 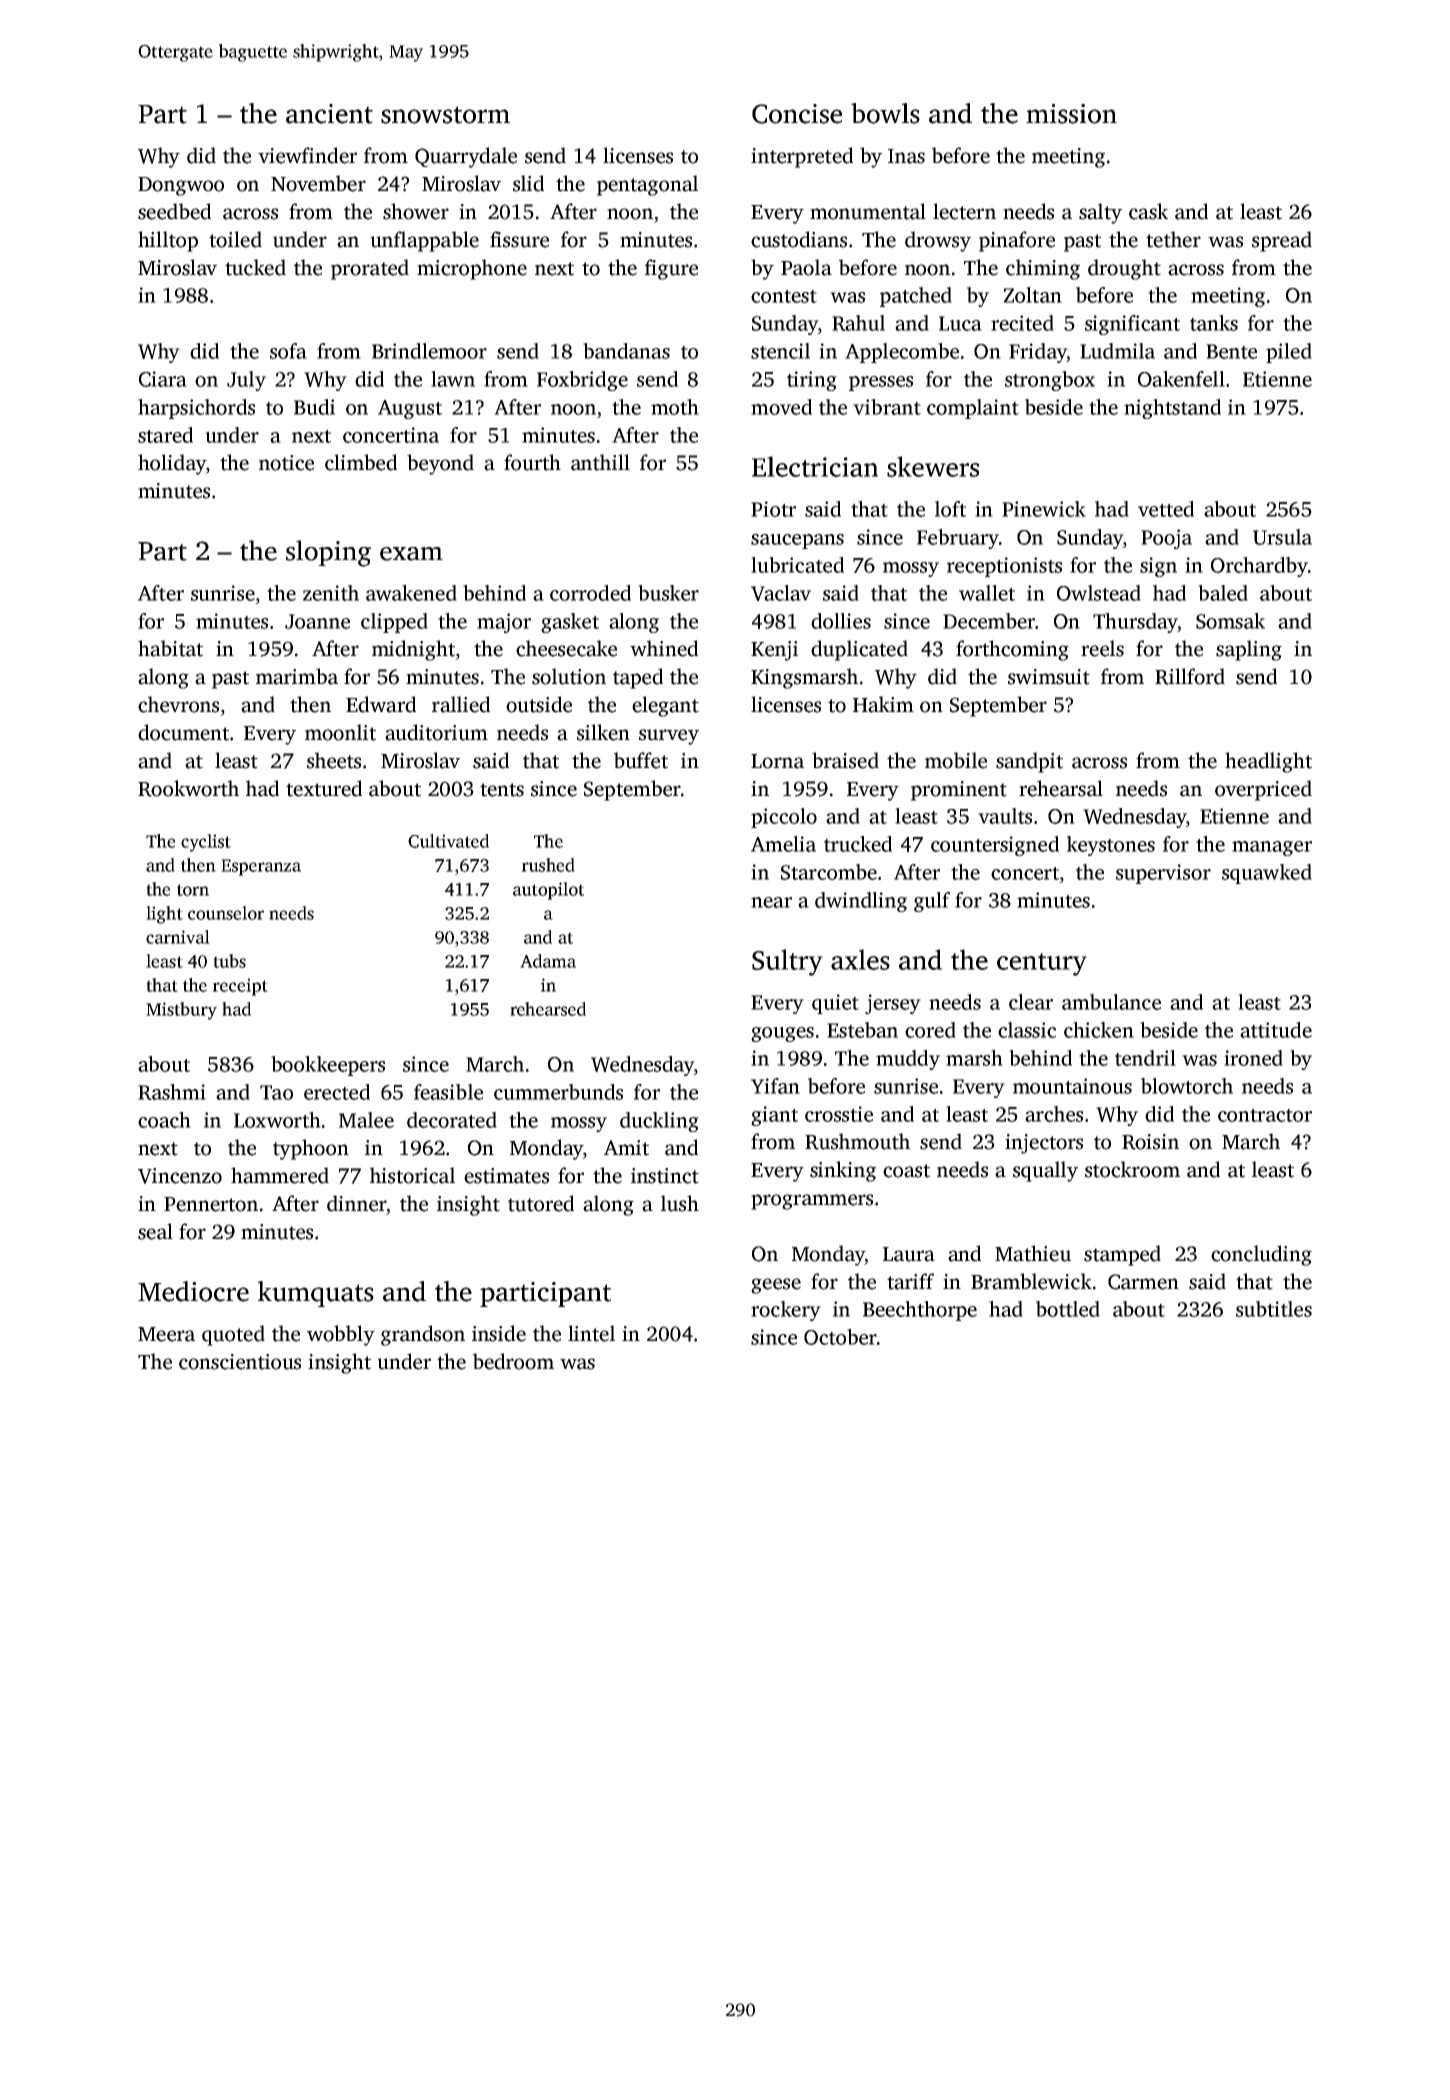 What do you see at coordinates (181, 186) in the screenshot?
I see `Dongwoo` at bounding box center [181, 186].
